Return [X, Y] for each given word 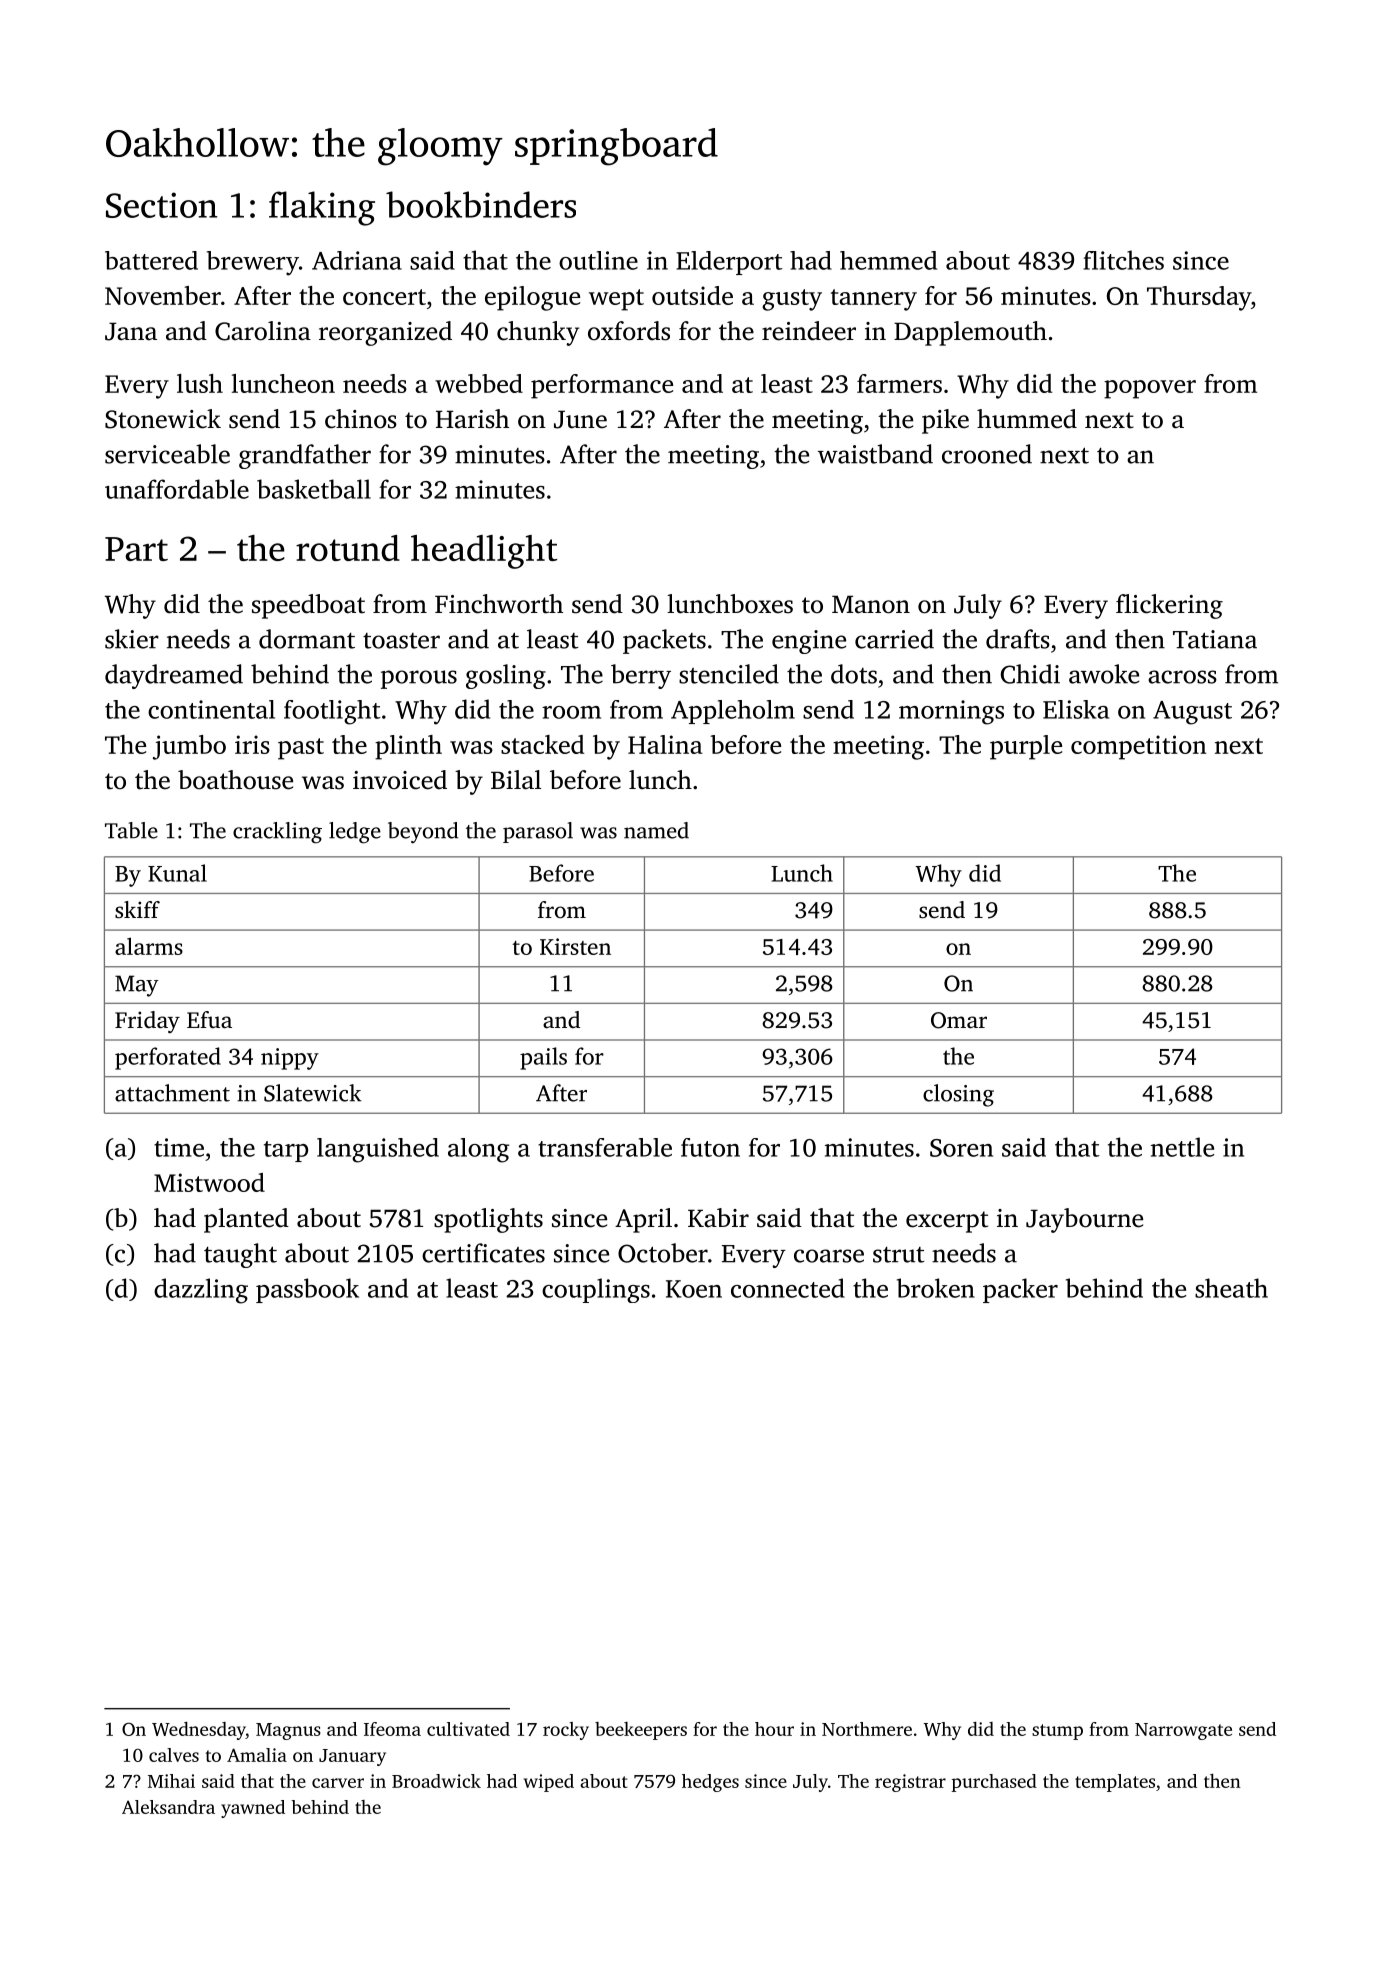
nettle [1182, 1147]
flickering [1169, 606]
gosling [506, 676]
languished [378, 1150]
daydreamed [174, 676]
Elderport [729, 263]
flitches [1123, 260]
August [1192, 713]
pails [543, 1058]
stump [1057, 1732]
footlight [332, 712]
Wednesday [199, 1731]
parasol [538, 832]
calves [174, 1755]
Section [161, 205]
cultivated [468, 1729]
